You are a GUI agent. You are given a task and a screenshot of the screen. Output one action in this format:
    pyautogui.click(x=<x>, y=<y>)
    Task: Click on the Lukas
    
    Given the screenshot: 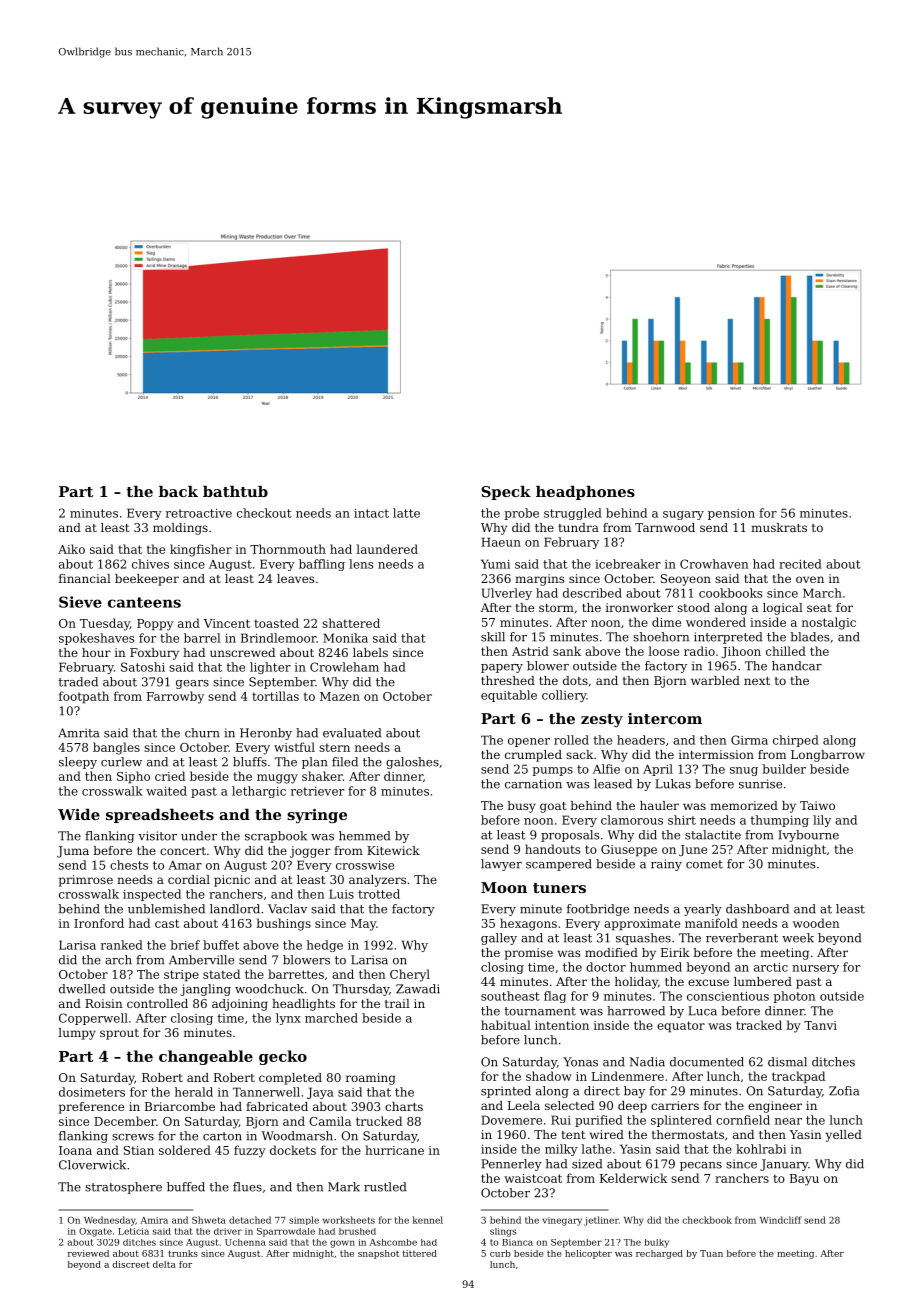 What is the action you would take?
    pyautogui.click(x=673, y=784)
